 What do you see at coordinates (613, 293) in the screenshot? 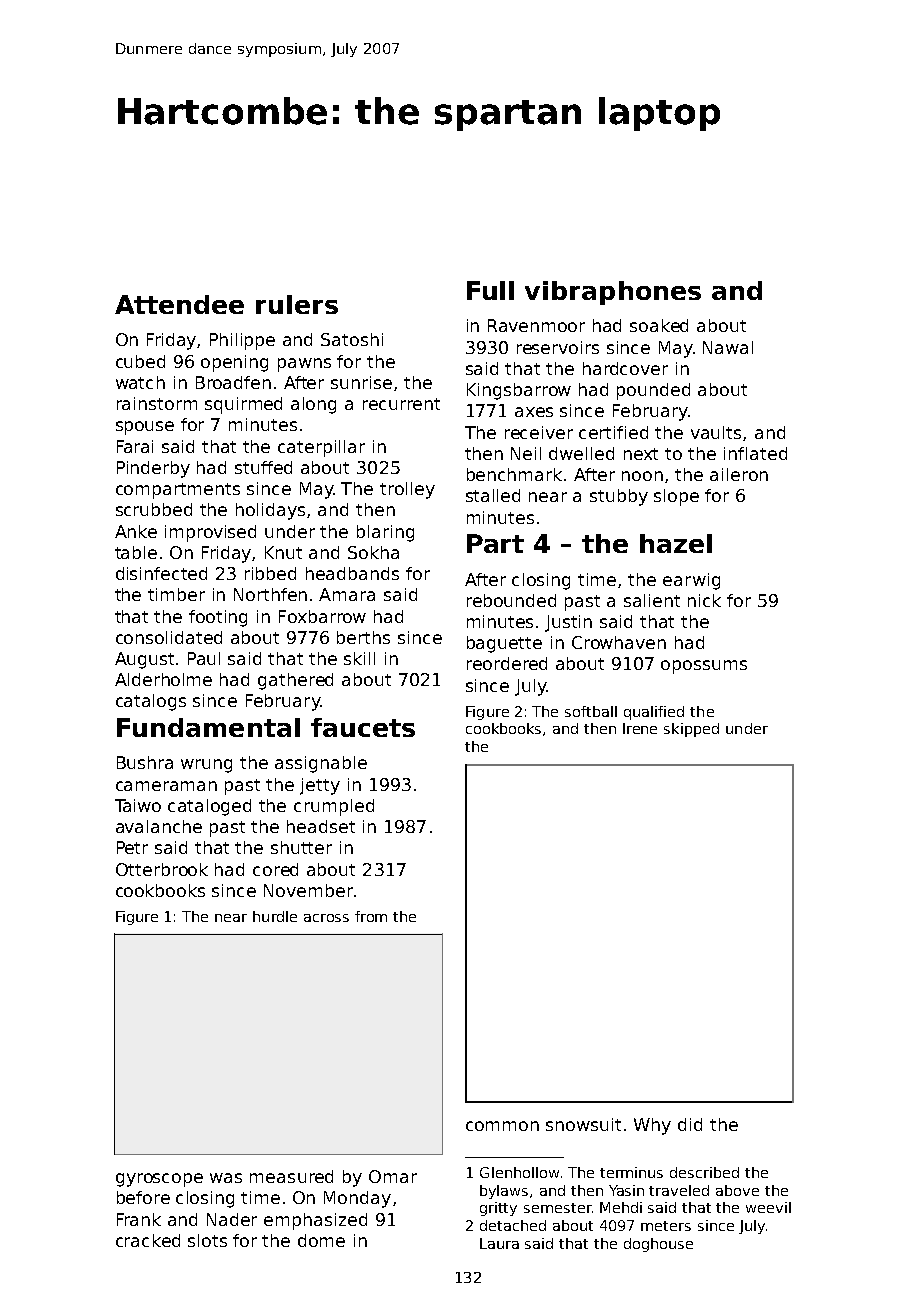
I see `vibraphones` at bounding box center [613, 293].
